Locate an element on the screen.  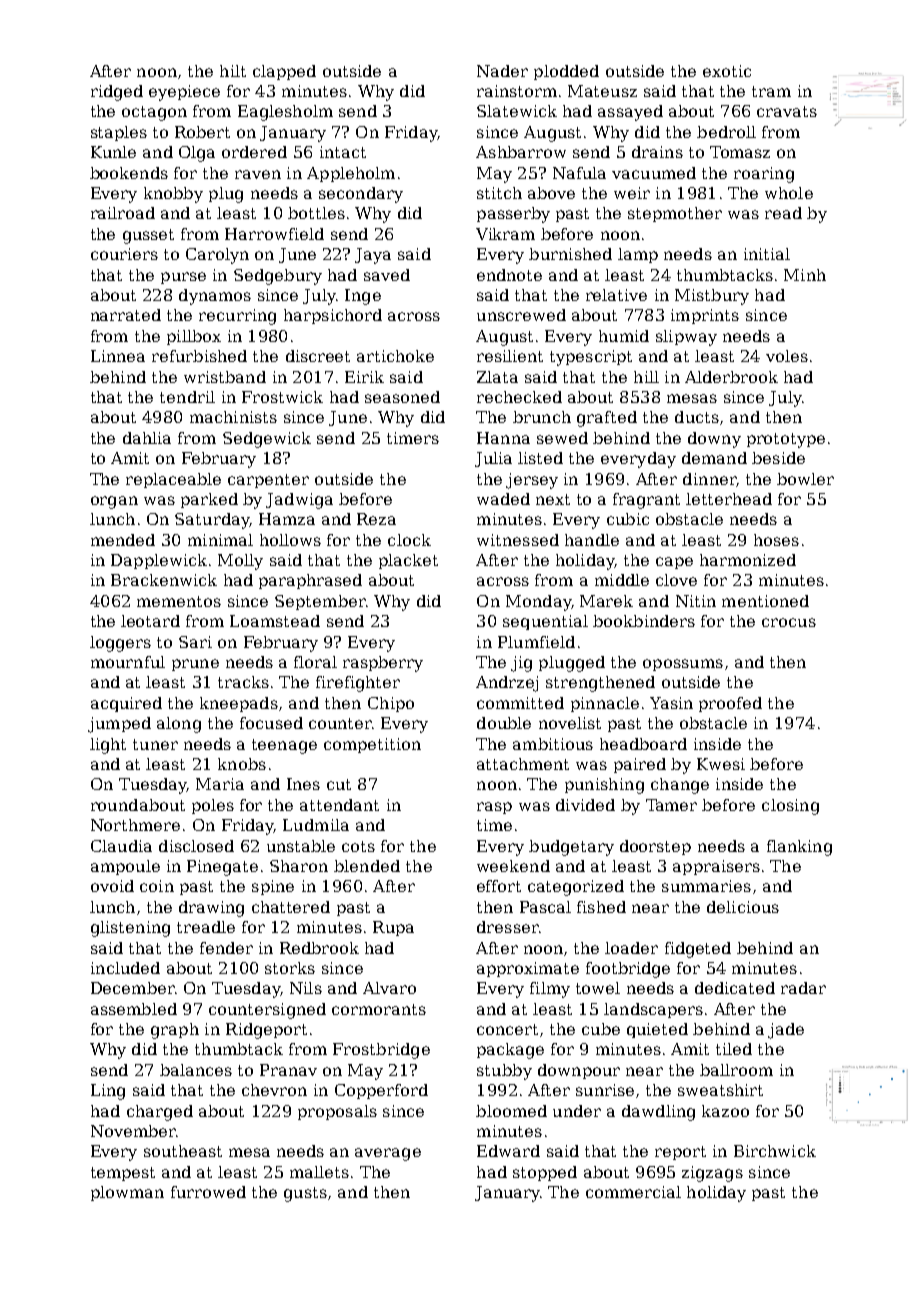
Nader is located at coordinates (502, 71).
